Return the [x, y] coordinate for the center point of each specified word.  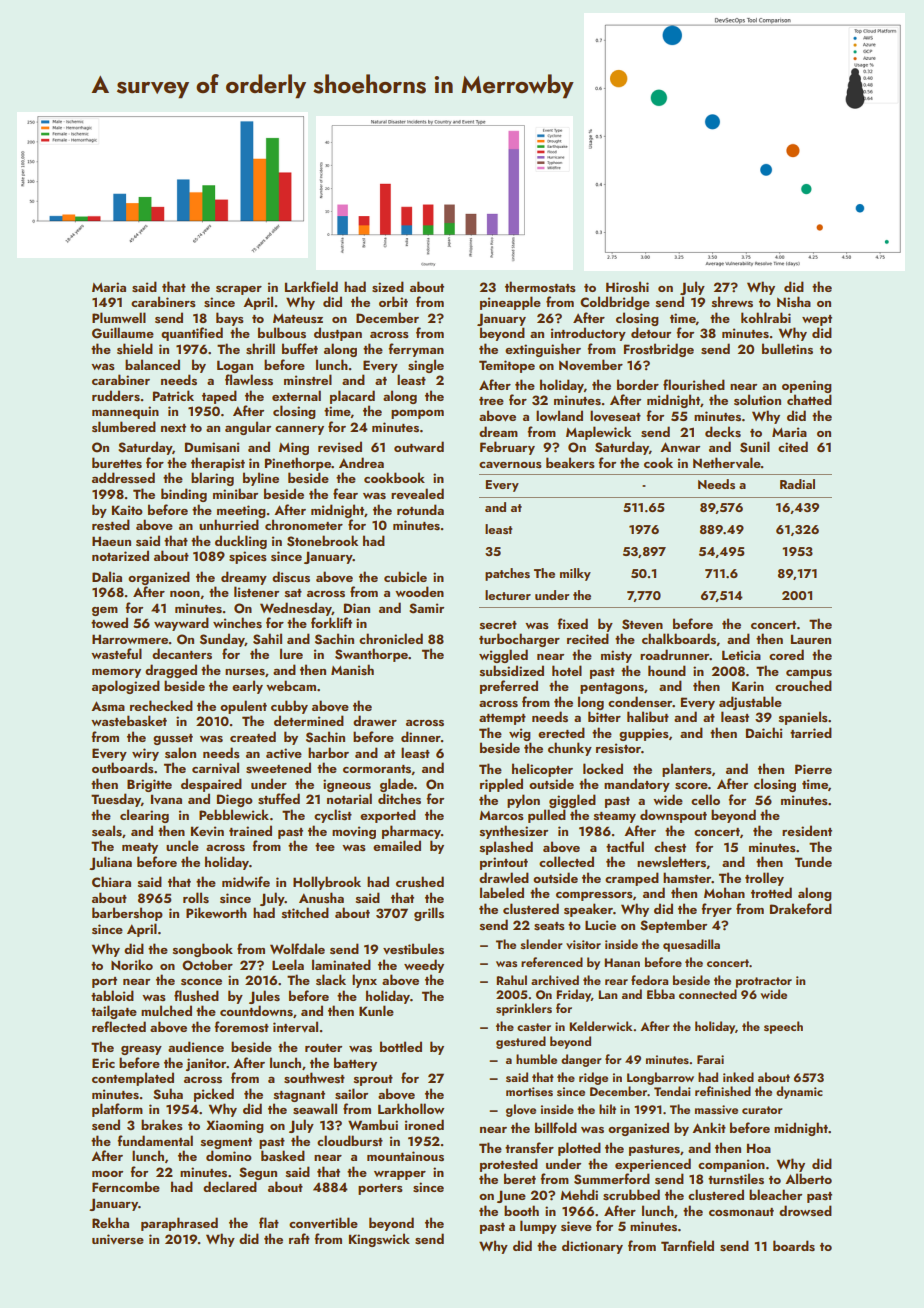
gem [105, 611]
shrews [732, 302]
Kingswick [379, 1240]
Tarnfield [687, 1245]
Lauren [811, 639]
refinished [723, 1091]
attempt [502, 719]
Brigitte [149, 785]
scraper [239, 290]
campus [809, 674]
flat [269, 1222]
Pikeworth [216, 912]
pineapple [510, 303]
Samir [426, 608]
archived [555, 980]
